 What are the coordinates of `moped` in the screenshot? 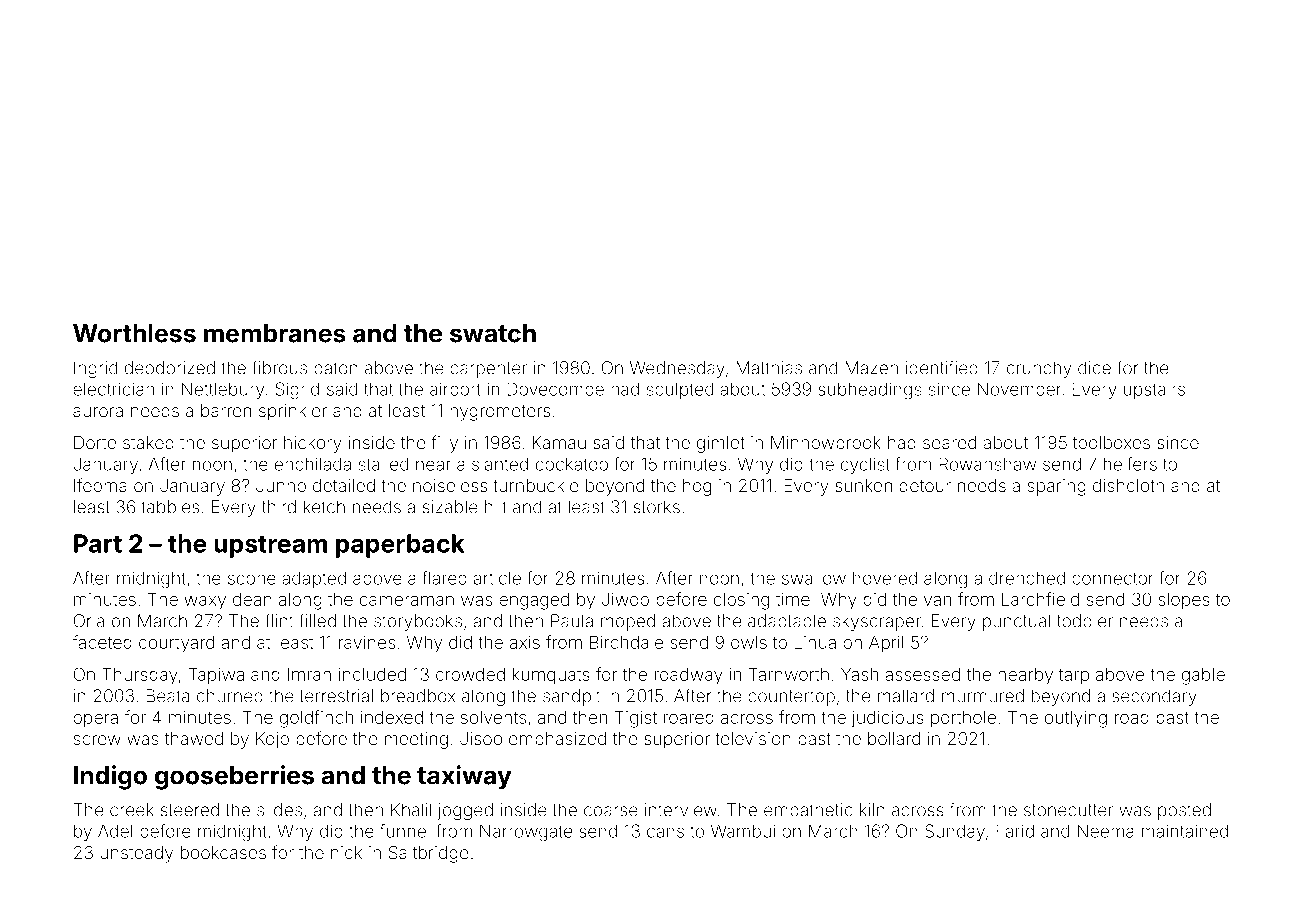 It's located at (628, 622).
